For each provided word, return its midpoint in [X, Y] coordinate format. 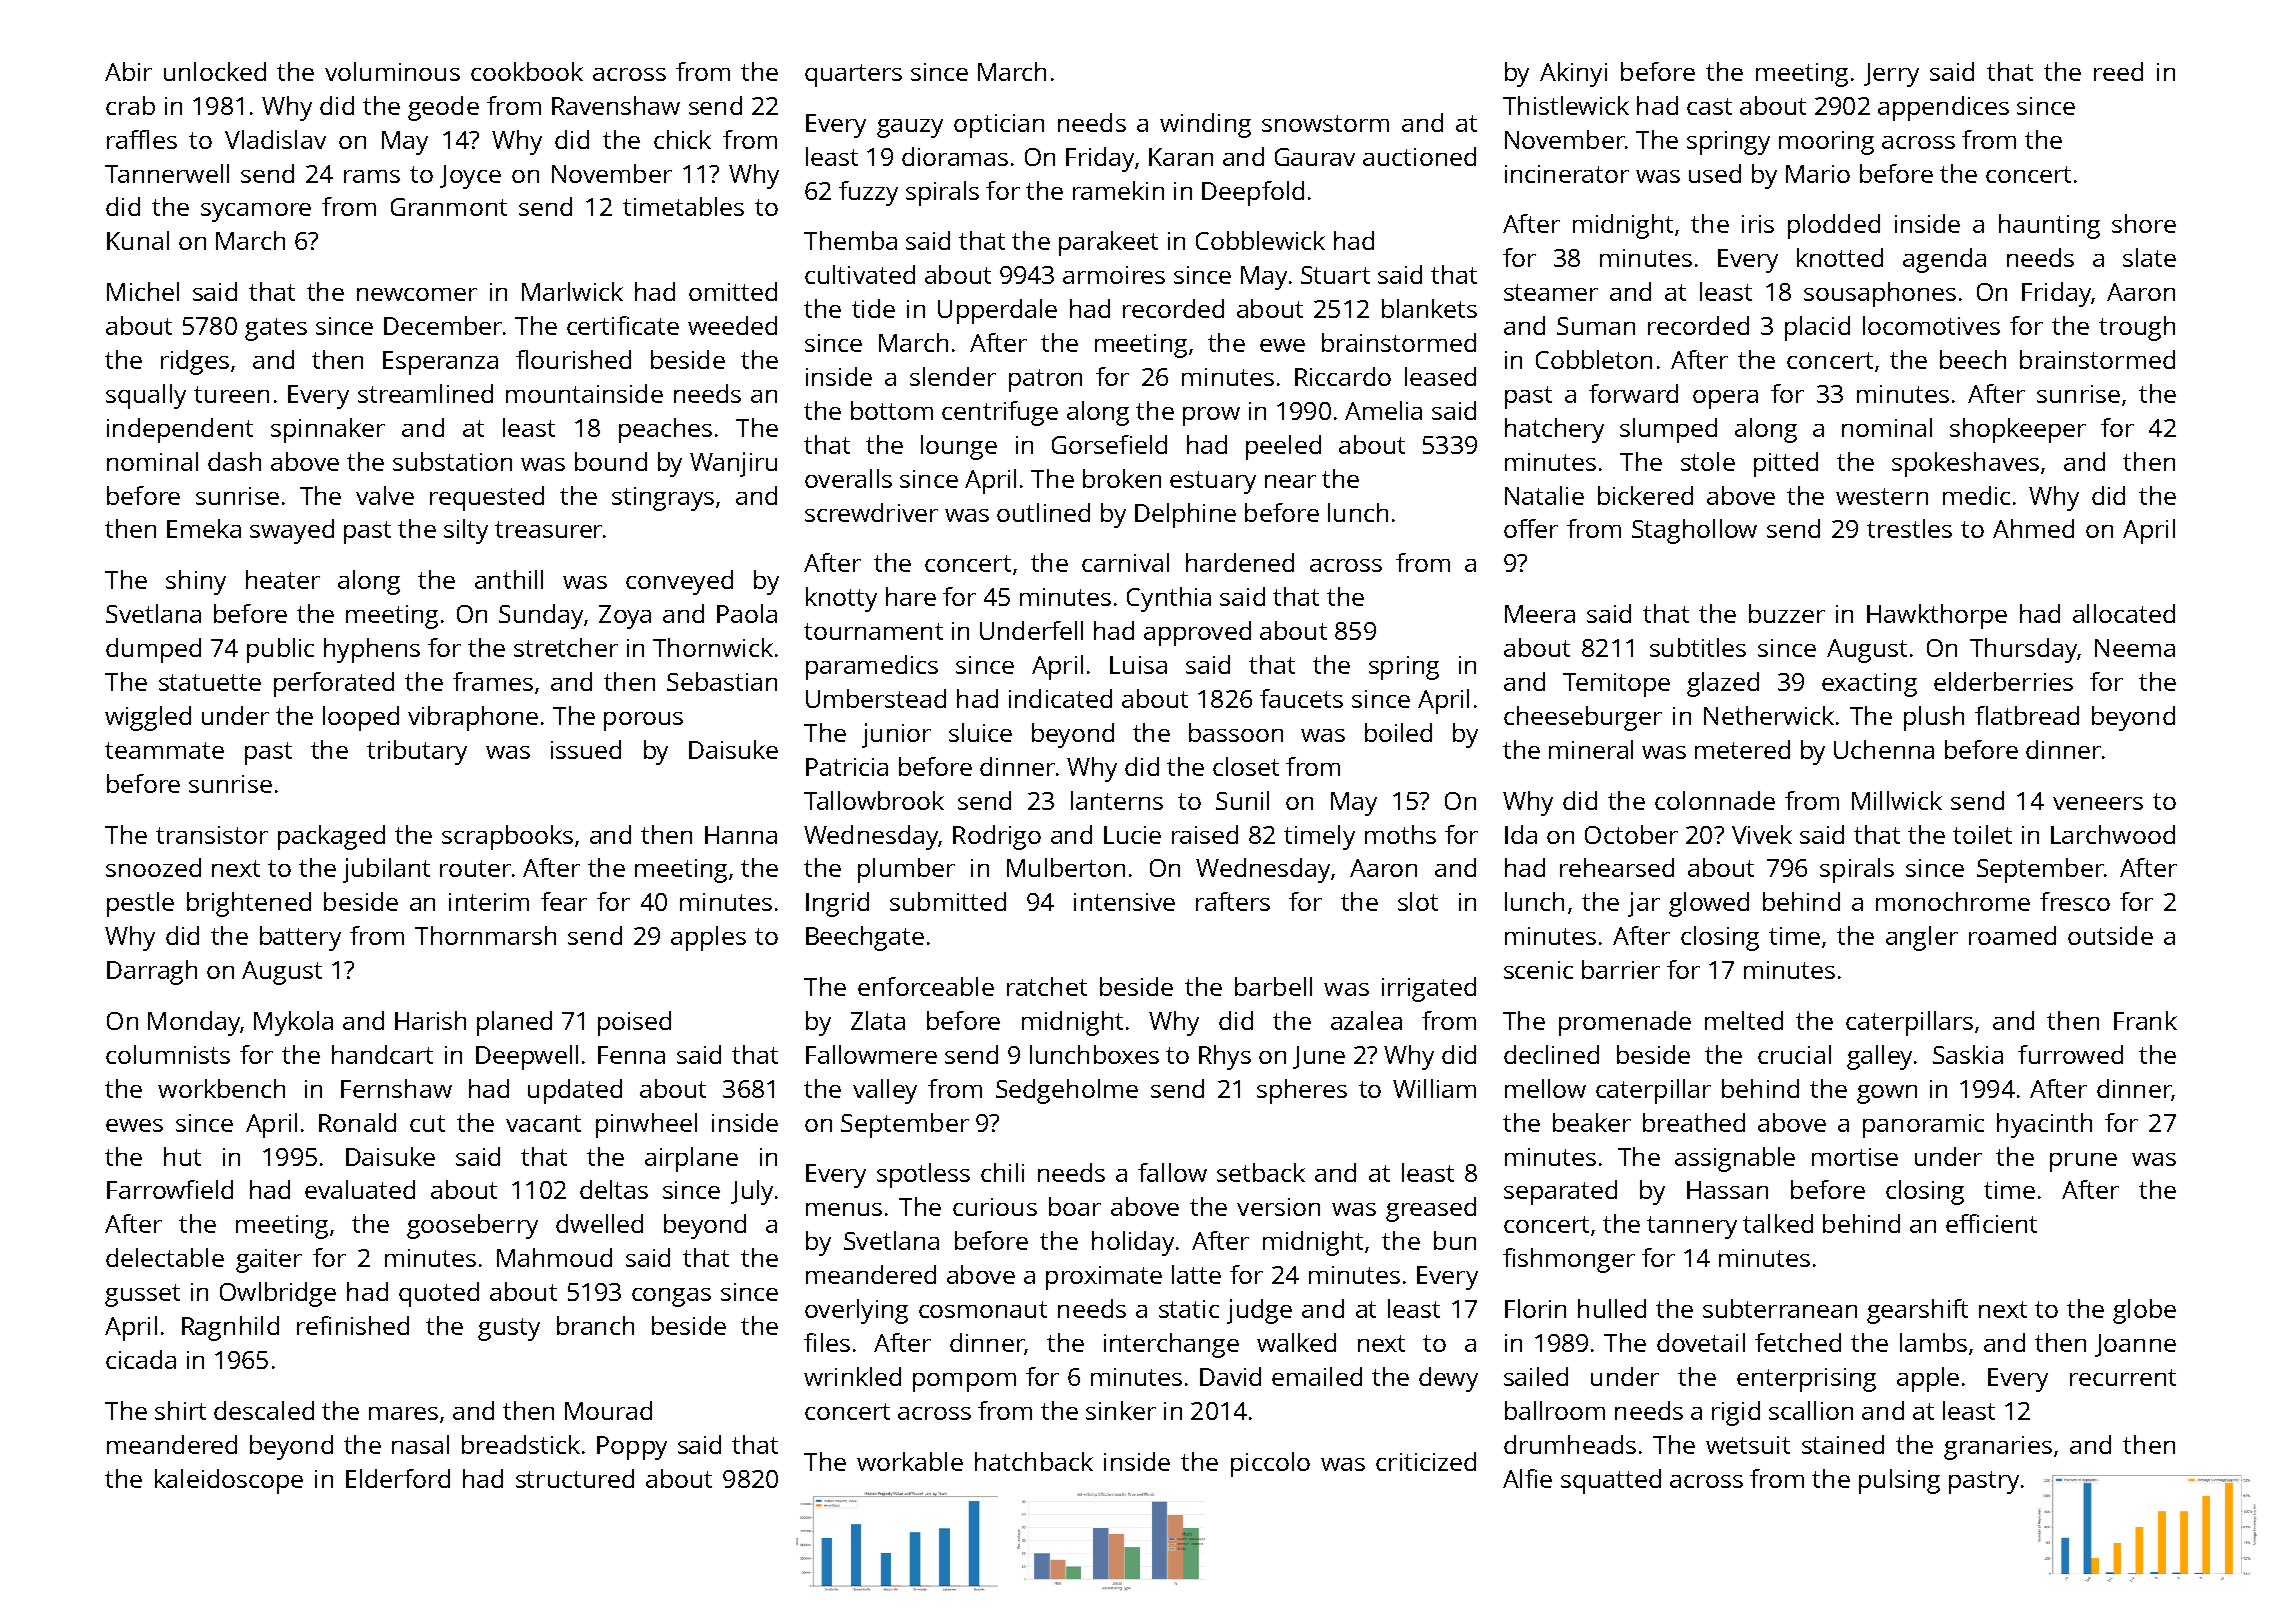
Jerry [1891, 75]
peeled [1283, 447]
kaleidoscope [229, 1481]
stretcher [566, 647]
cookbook [527, 71]
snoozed [153, 867]
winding [1205, 125]
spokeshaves [1965, 464]
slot [1418, 901]
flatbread [2027, 715]
